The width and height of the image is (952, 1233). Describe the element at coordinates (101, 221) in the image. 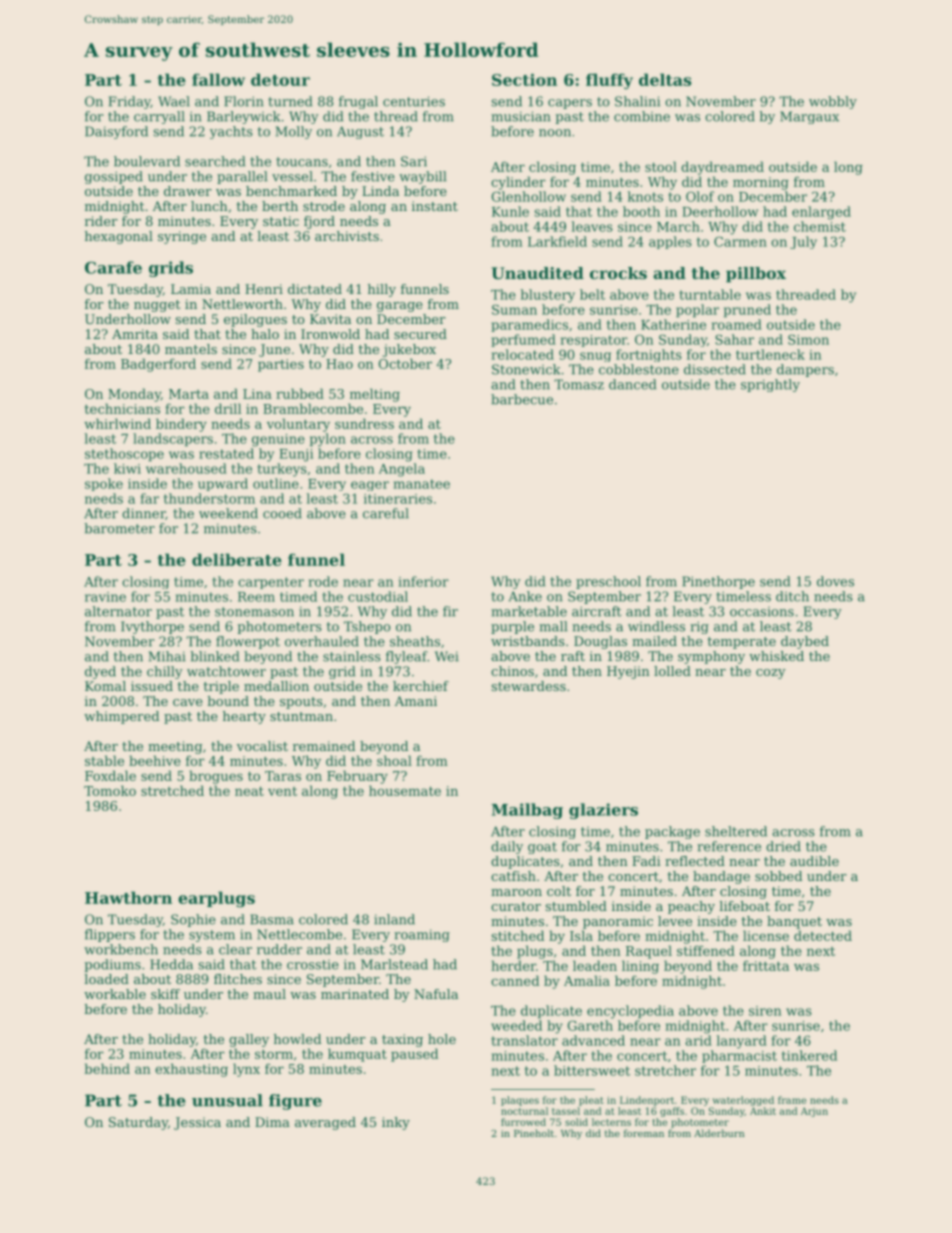

I see `rider` at that location.
